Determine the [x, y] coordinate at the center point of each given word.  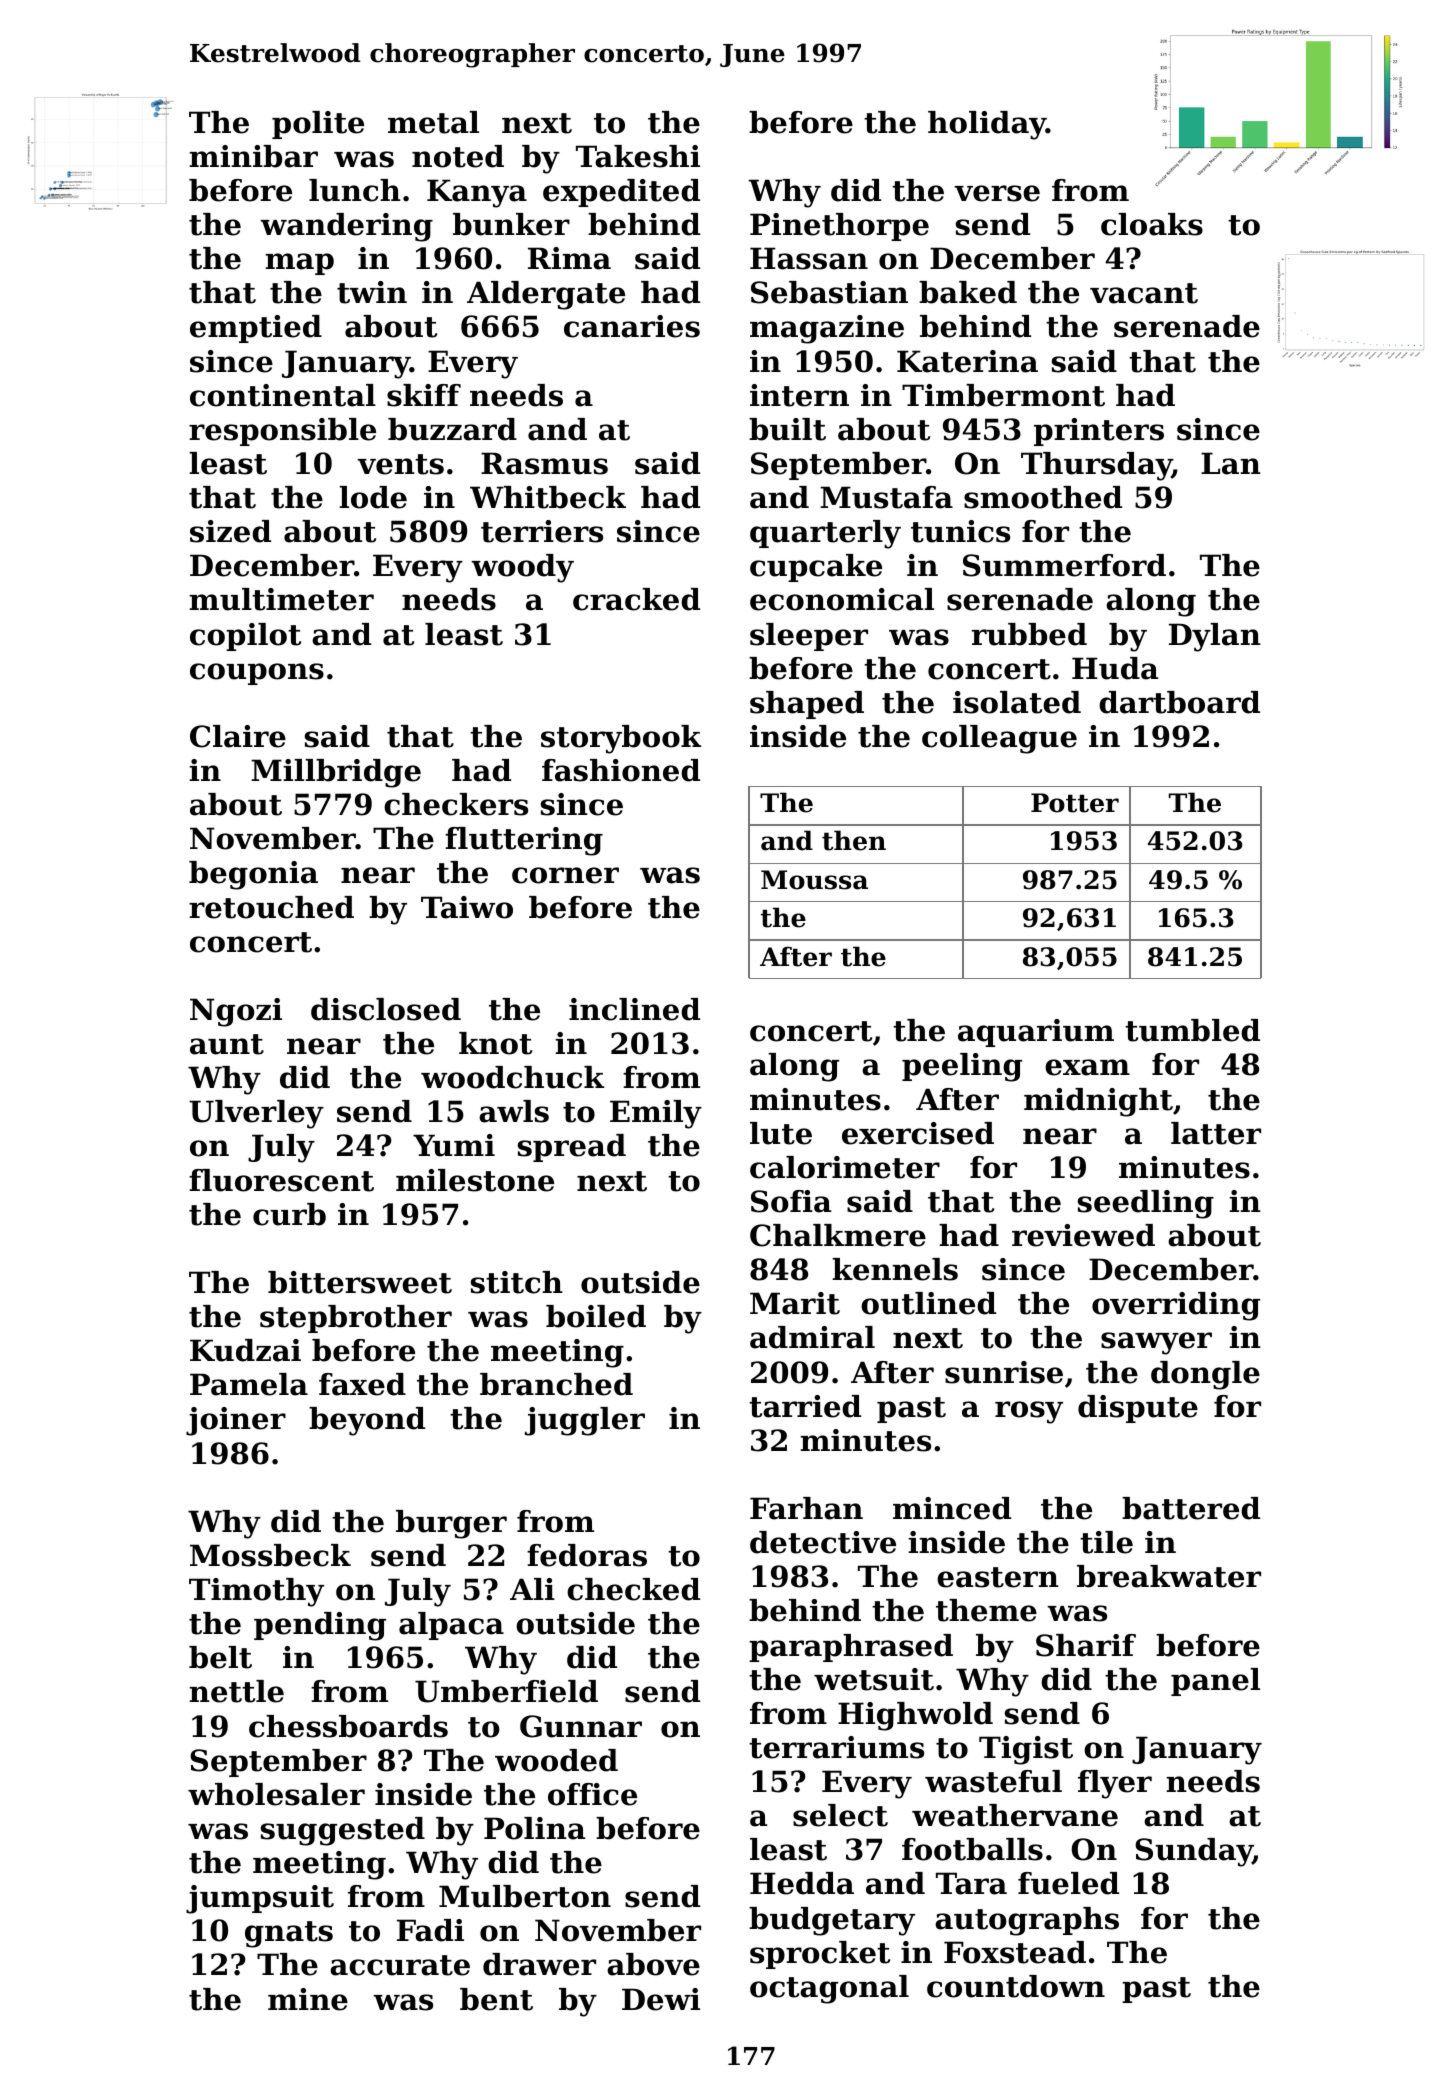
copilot [245, 637]
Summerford [1064, 565]
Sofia [791, 1201]
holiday [987, 125]
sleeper [809, 637]
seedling [1146, 1204]
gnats [289, 1934]
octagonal [829, 1989]
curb [289, 1214]
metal [433, 122]
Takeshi [638, 156]
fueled [1068, 1883]
